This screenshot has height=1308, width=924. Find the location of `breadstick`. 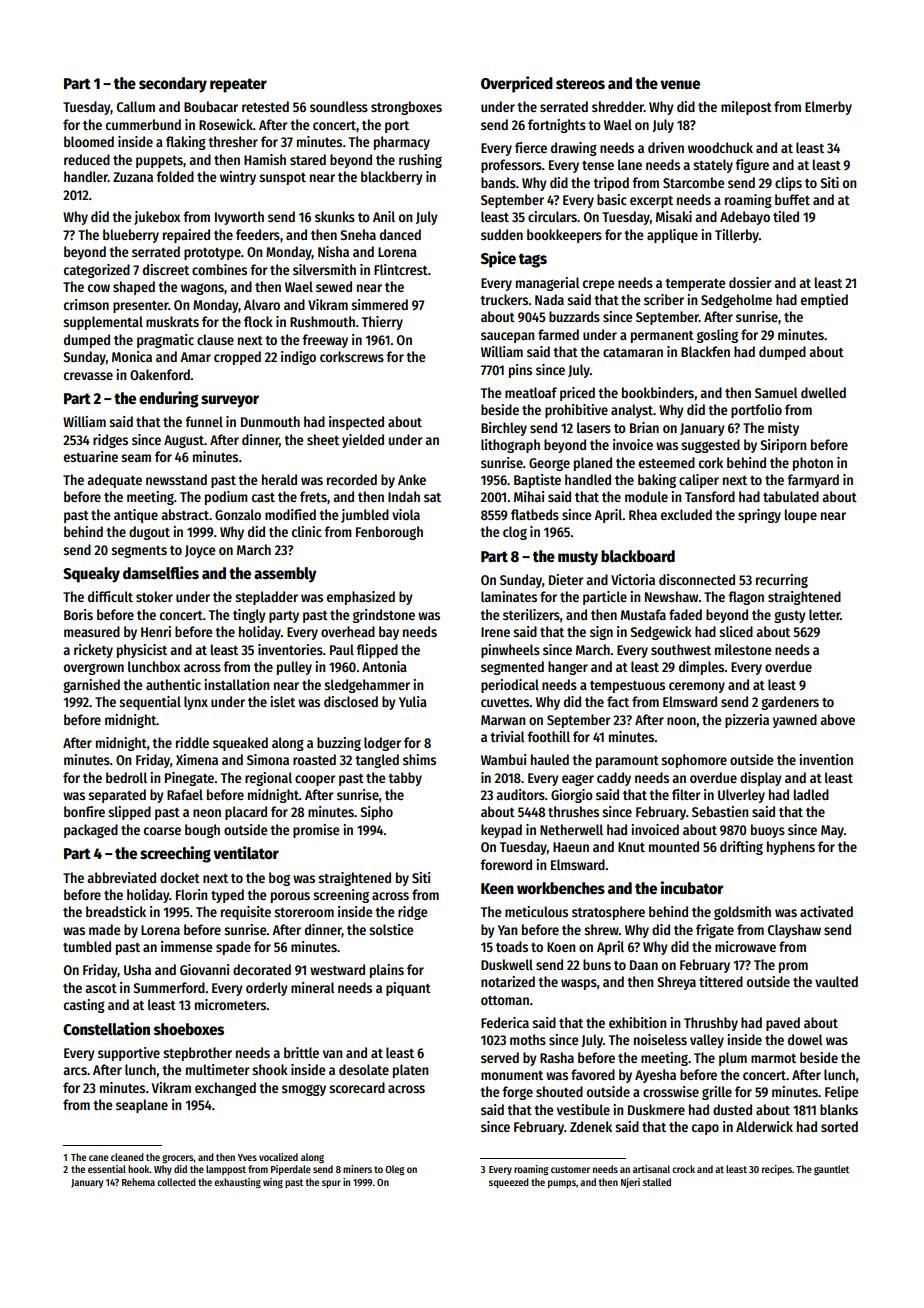

breadstick is located at coordinates (116, 911).
